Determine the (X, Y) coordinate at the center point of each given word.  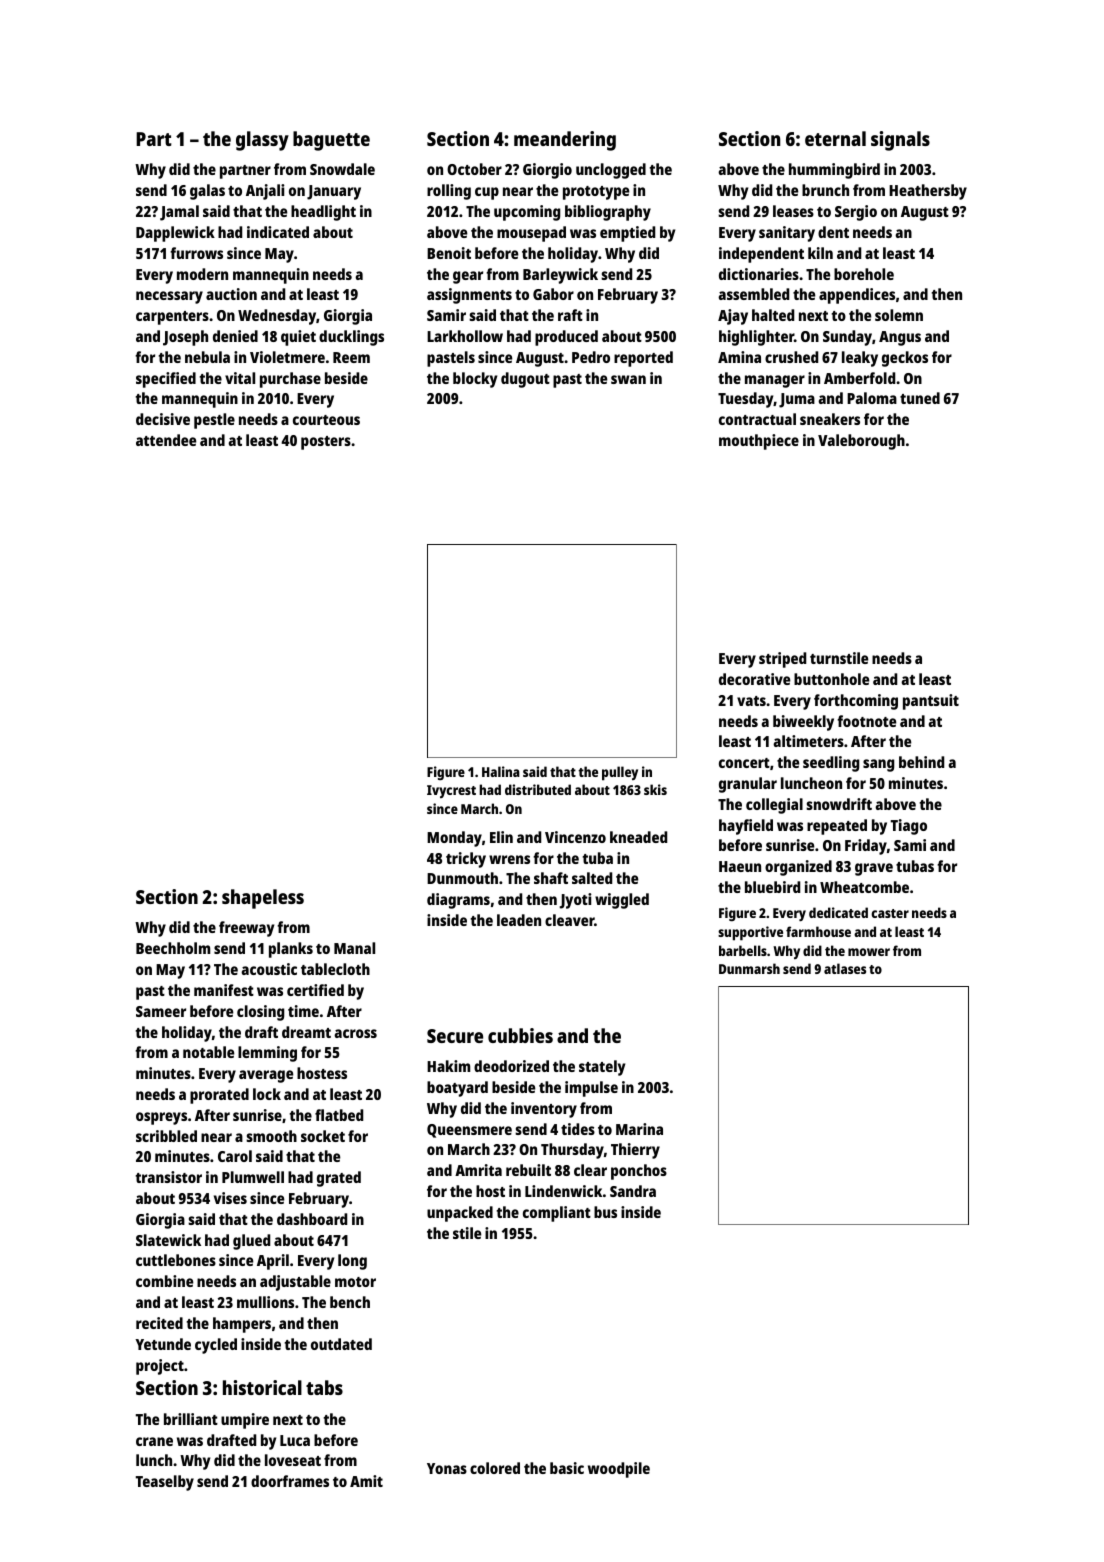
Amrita (478, 1170)
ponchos (639, 1172)
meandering (565, 141)
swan (628, 379)
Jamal (179, 213)
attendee (166, 440)
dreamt (306, 1032)
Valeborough (861, 442)
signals (900, 141)
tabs (324, 1387)
